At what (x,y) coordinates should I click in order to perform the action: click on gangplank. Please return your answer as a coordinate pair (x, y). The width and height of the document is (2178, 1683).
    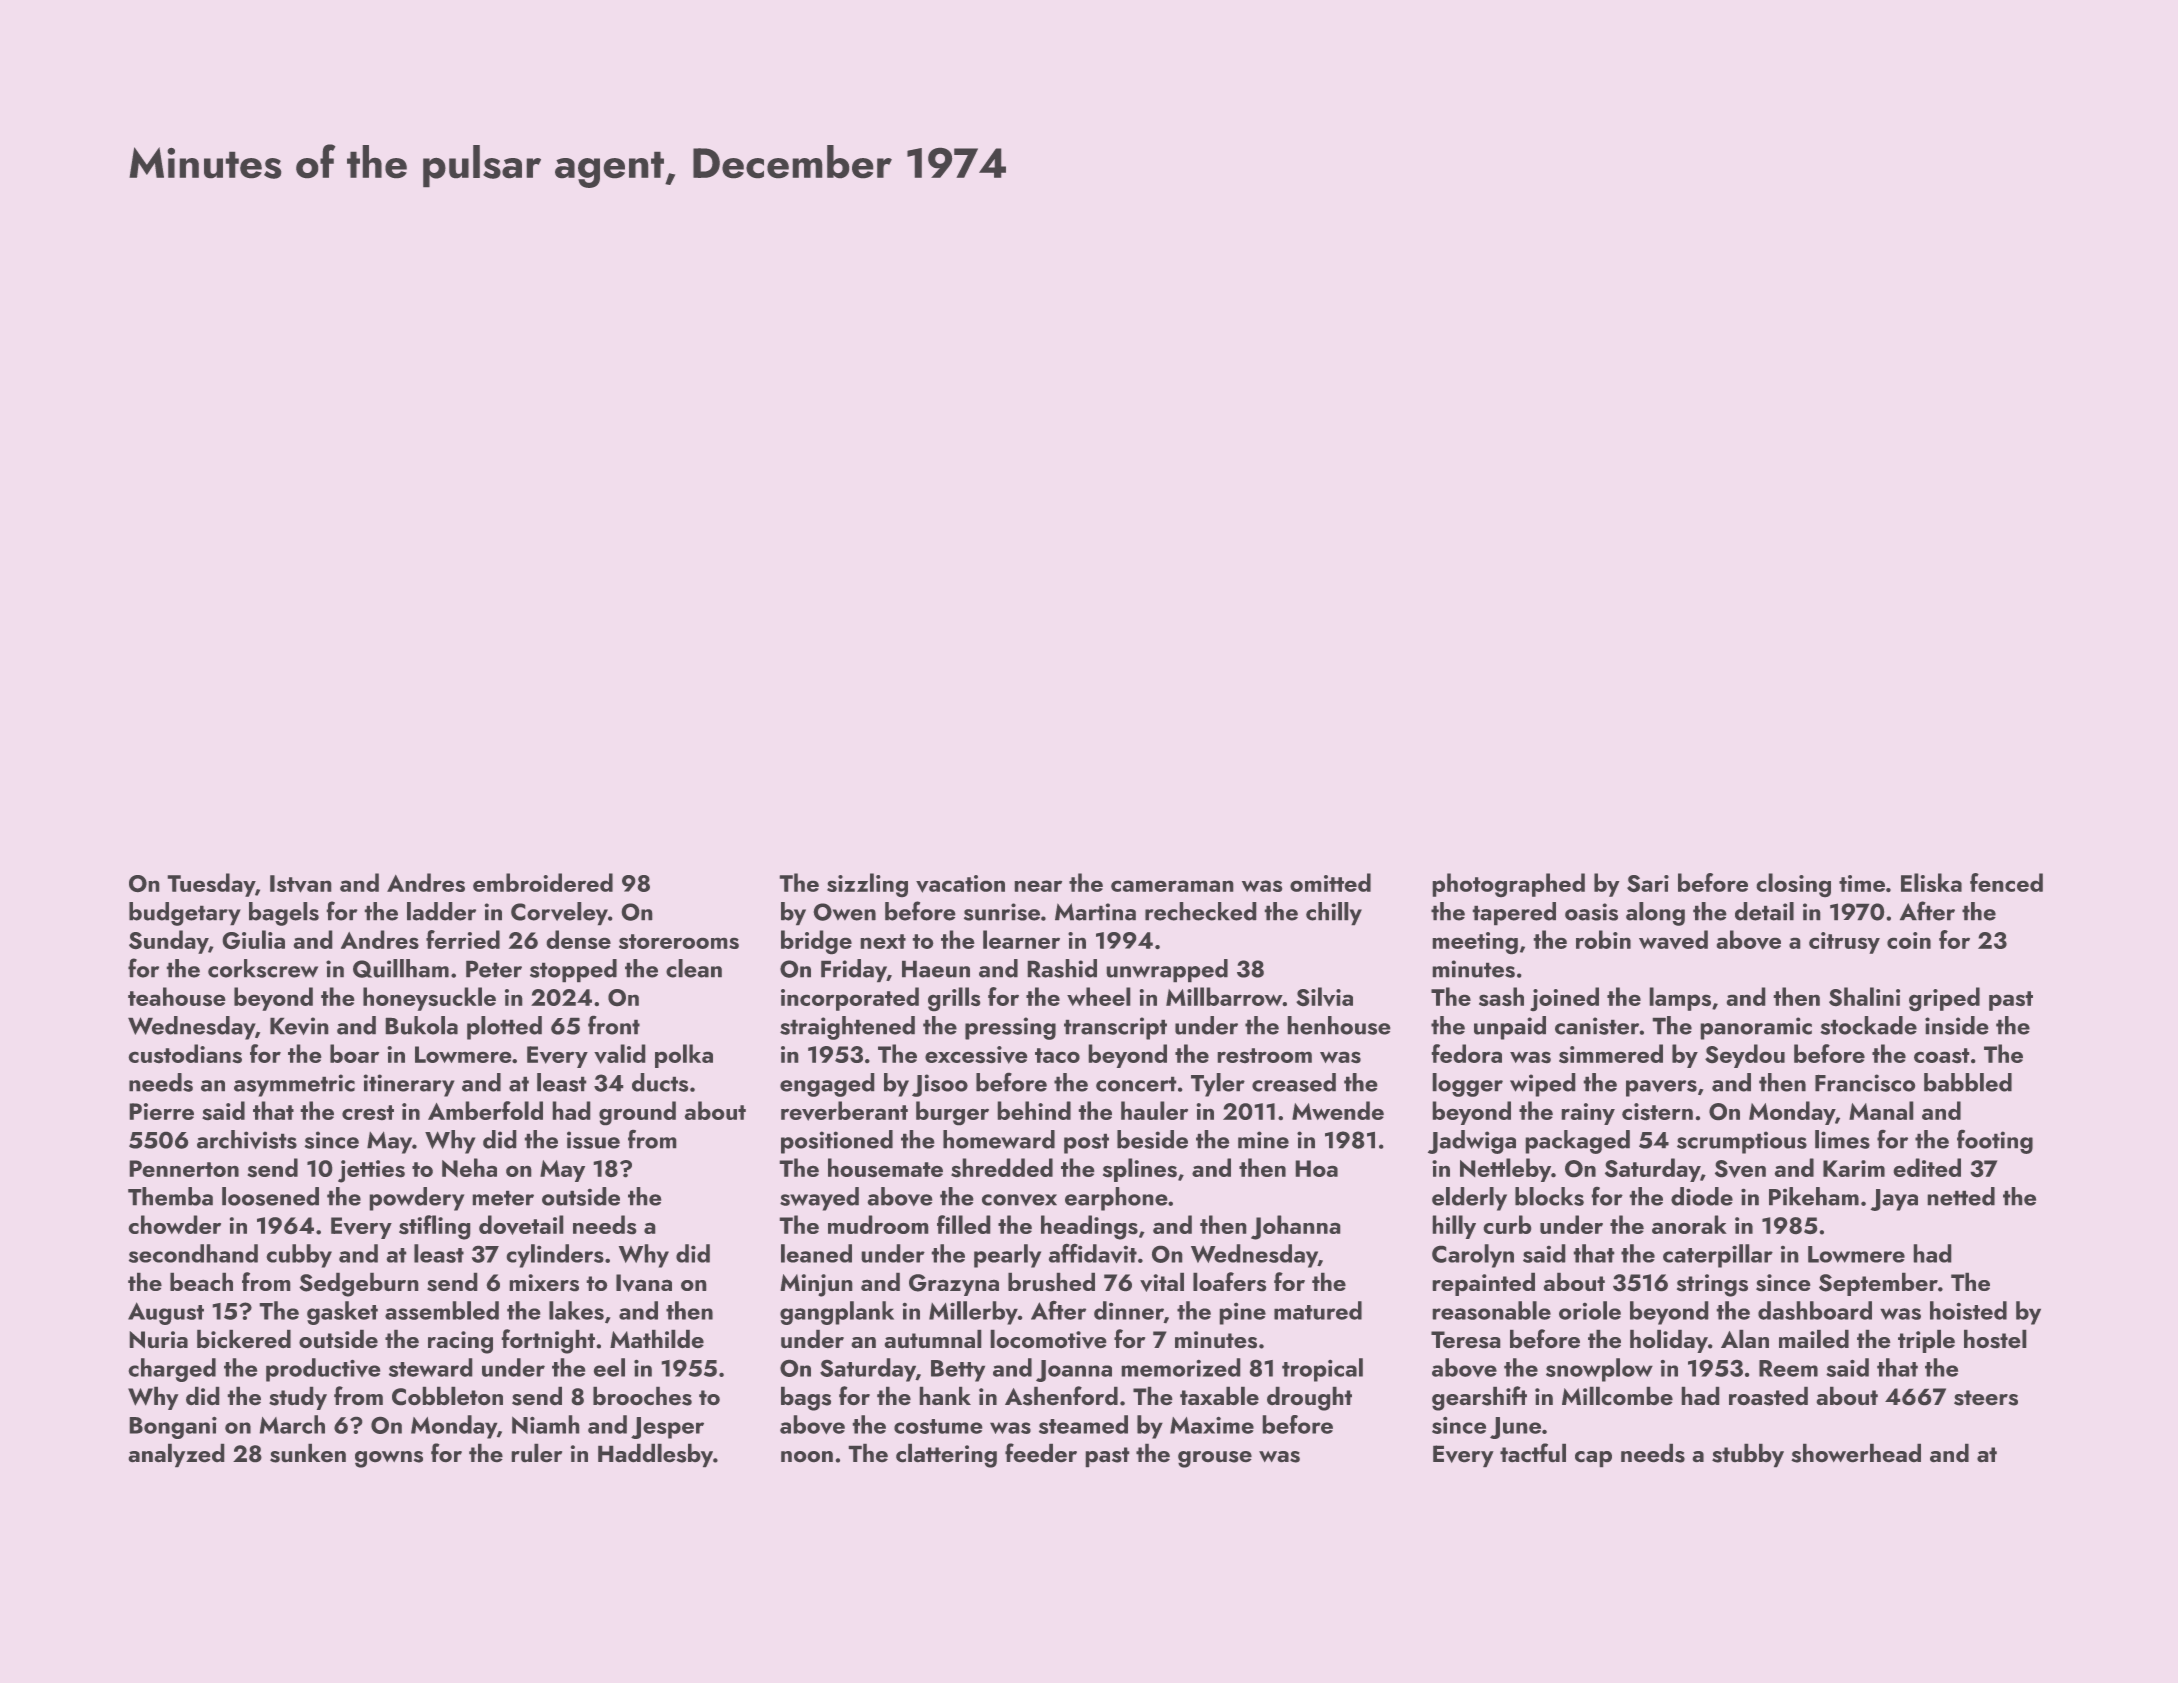
    Looking at the image, I should click on (837, 1313).
